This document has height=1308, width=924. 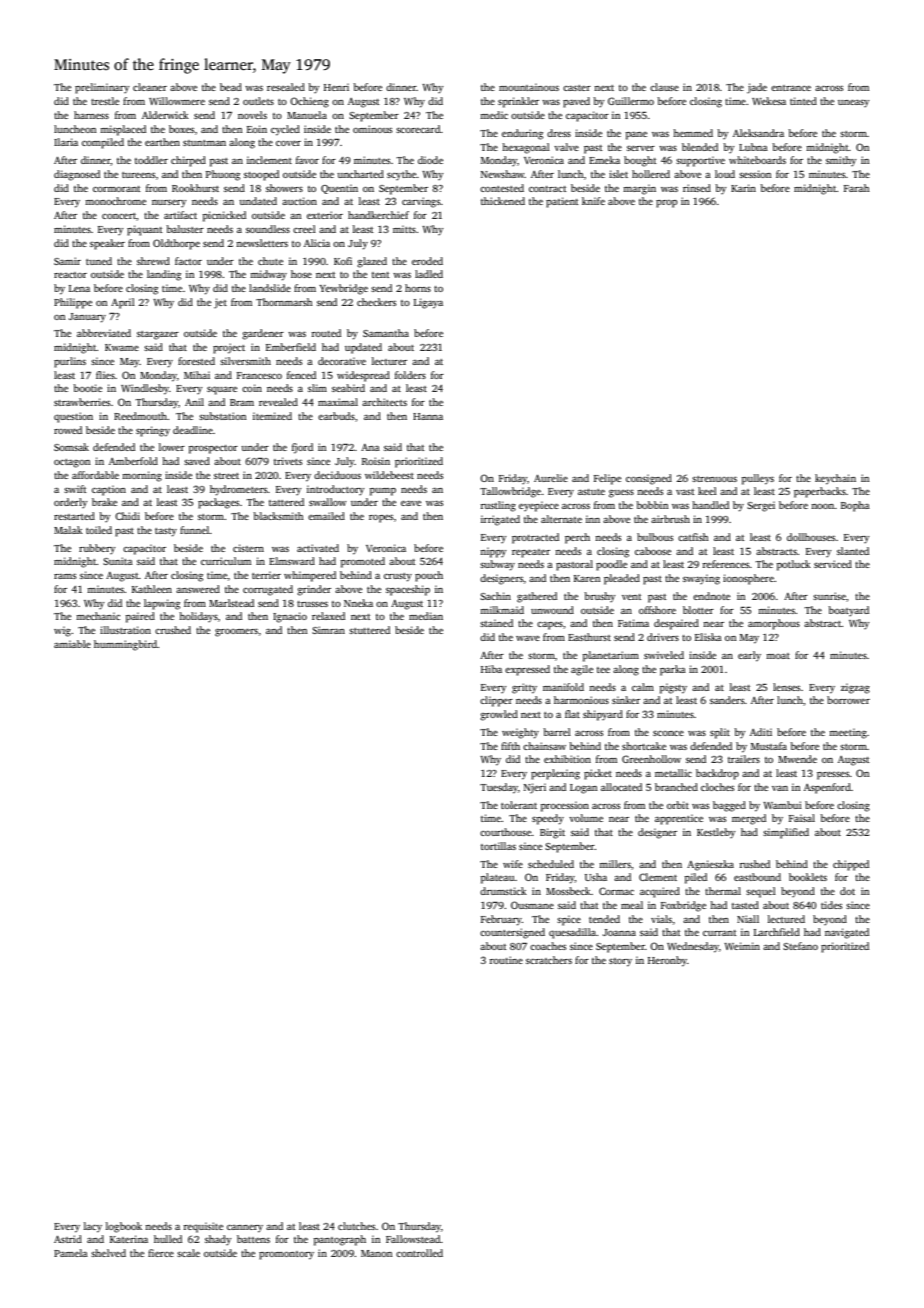 I want to click on logbook, so click(x=124, y=1227).
